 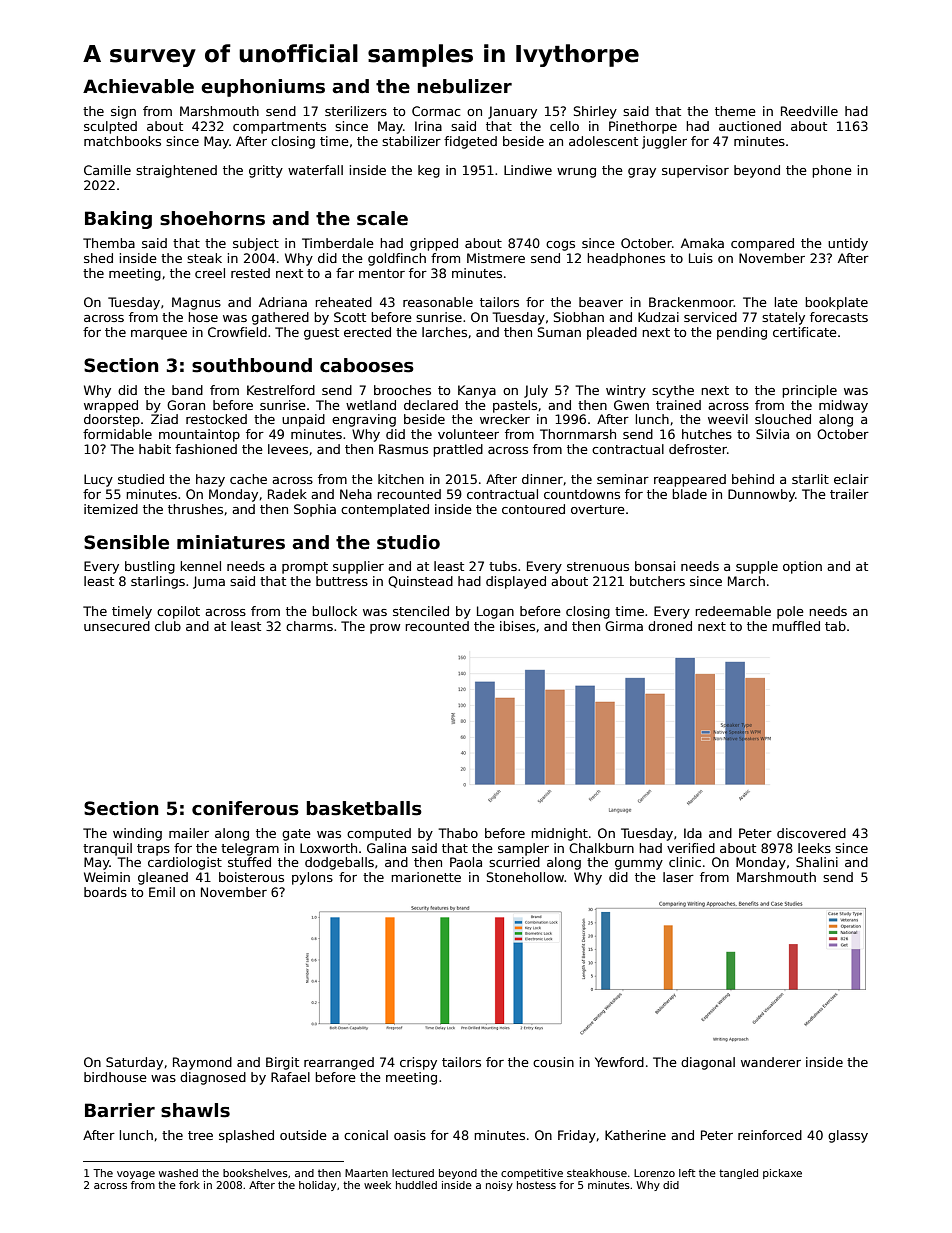 I want to click on formidable, so click(x=117, y=434).
